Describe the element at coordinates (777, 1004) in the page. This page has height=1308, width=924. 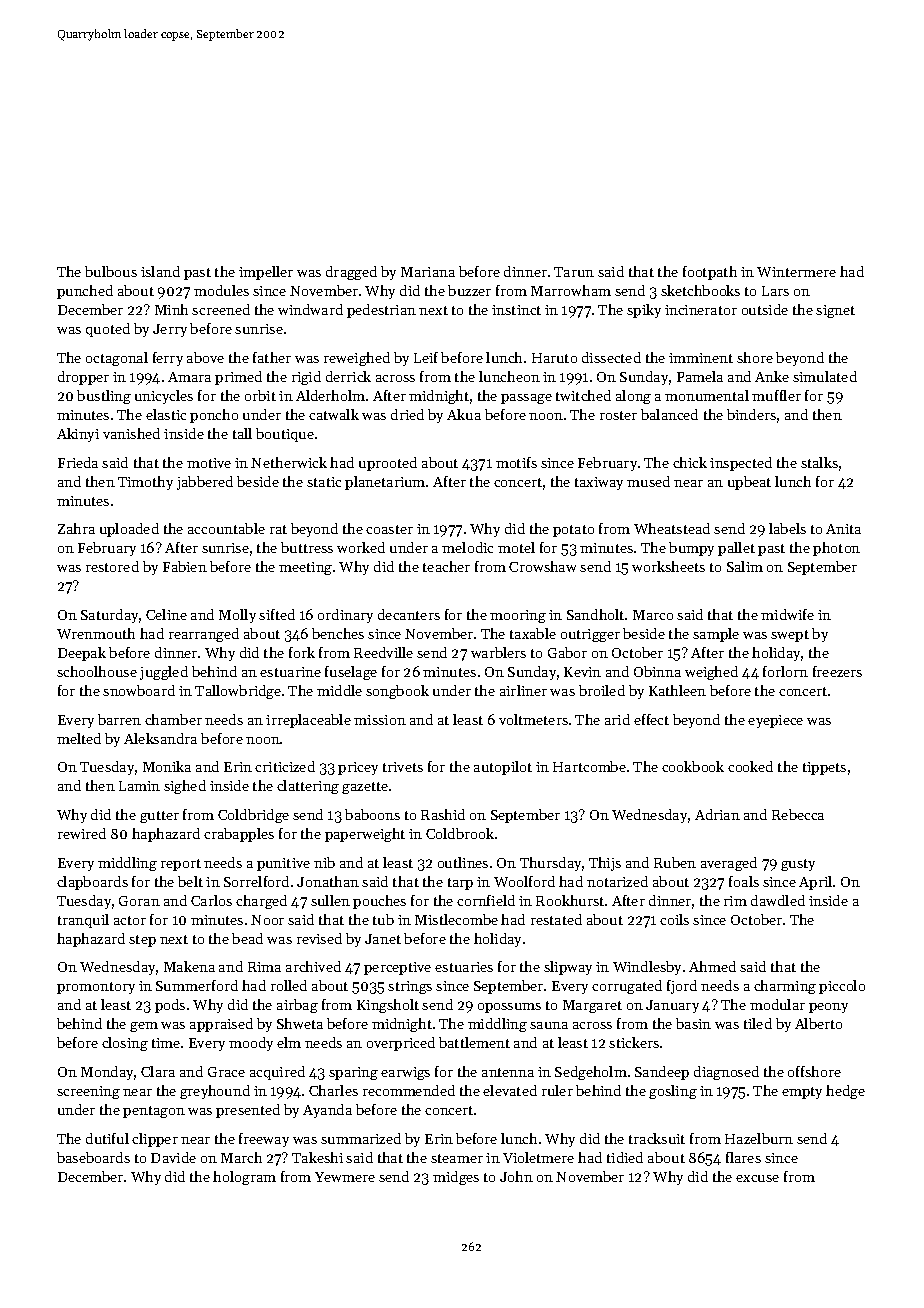
I see `modular` at that location.
